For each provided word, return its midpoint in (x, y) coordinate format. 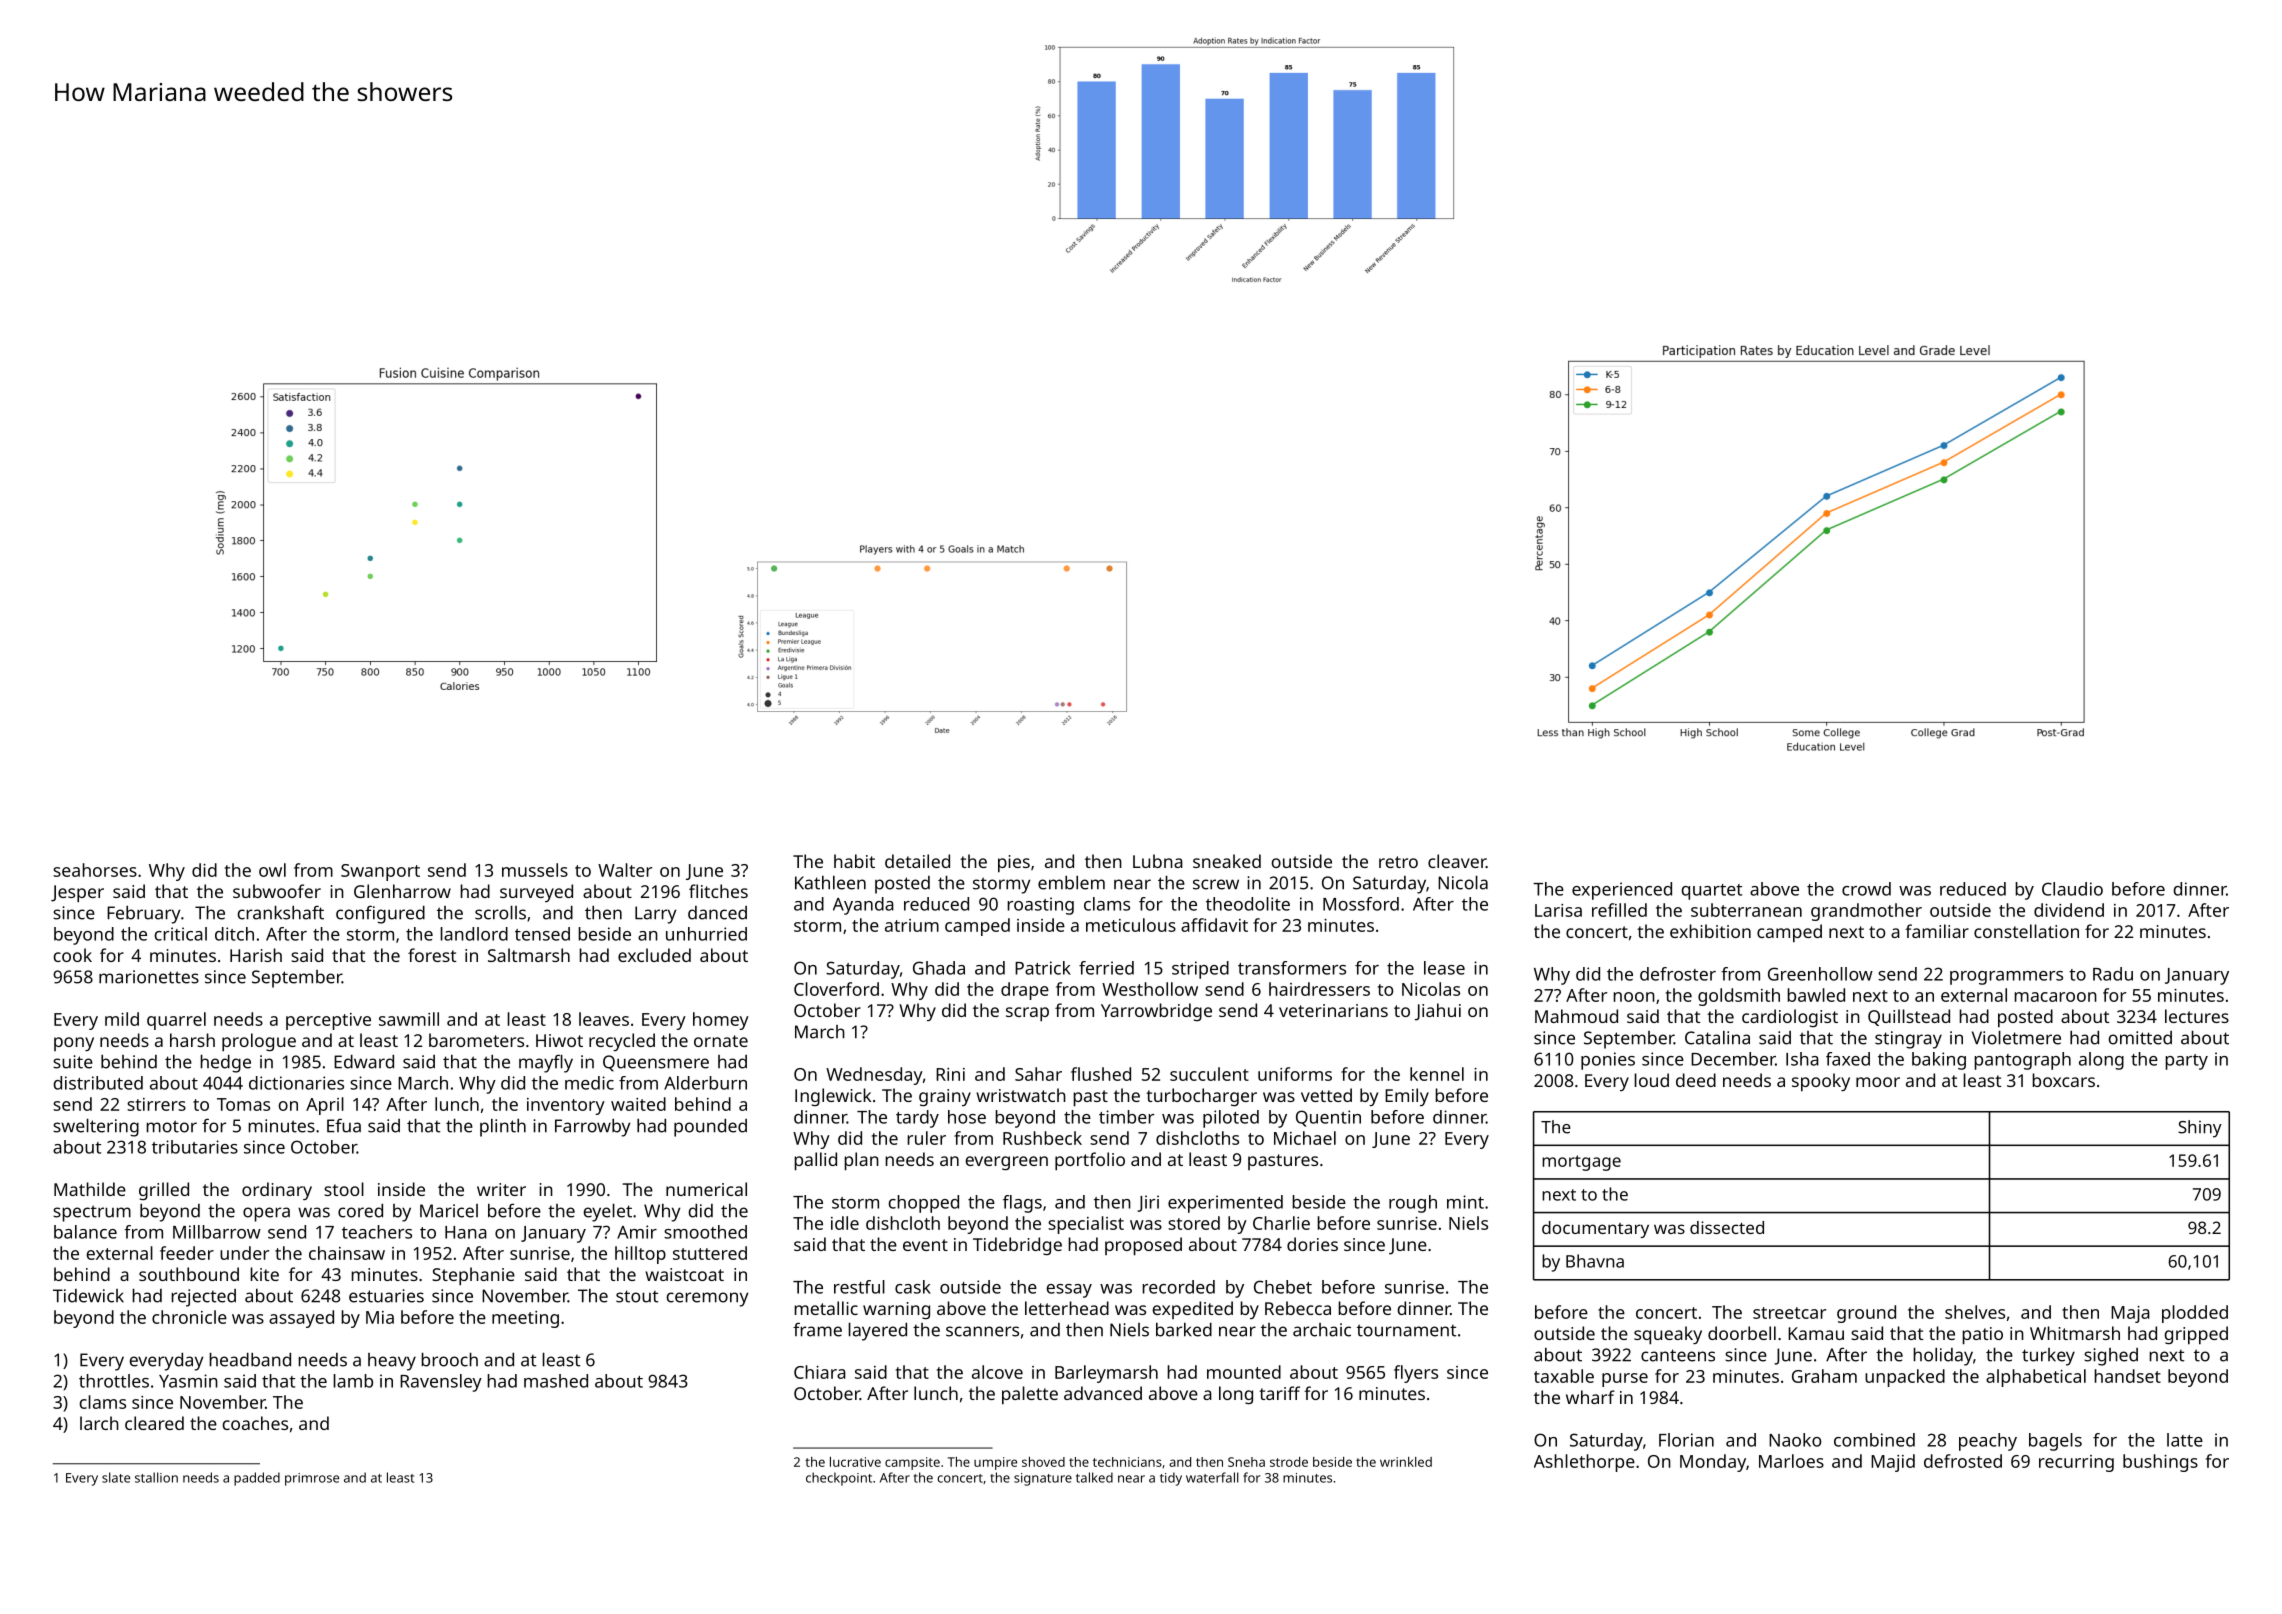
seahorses (95, 870)
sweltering (96, 1128)
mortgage (1581, 1163)
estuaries (386, 1296)
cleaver (1457, 861)
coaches (255, 1423)
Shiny (2200, 1129)
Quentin (1328, 1118)
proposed (1143, 1246)
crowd (1866, 889)
